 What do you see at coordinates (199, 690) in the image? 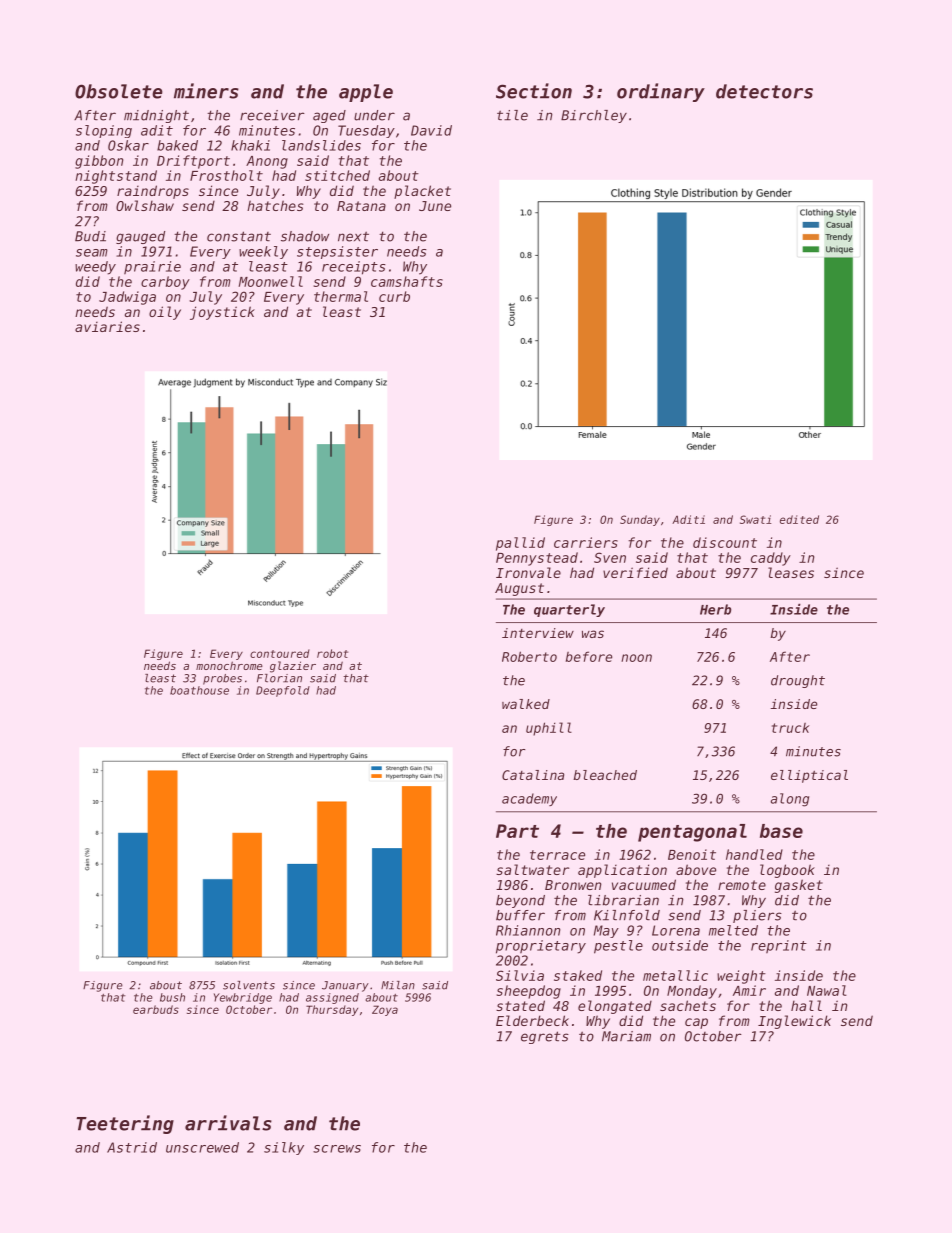
I see `boathouse` at bounding box center [199, 690].
